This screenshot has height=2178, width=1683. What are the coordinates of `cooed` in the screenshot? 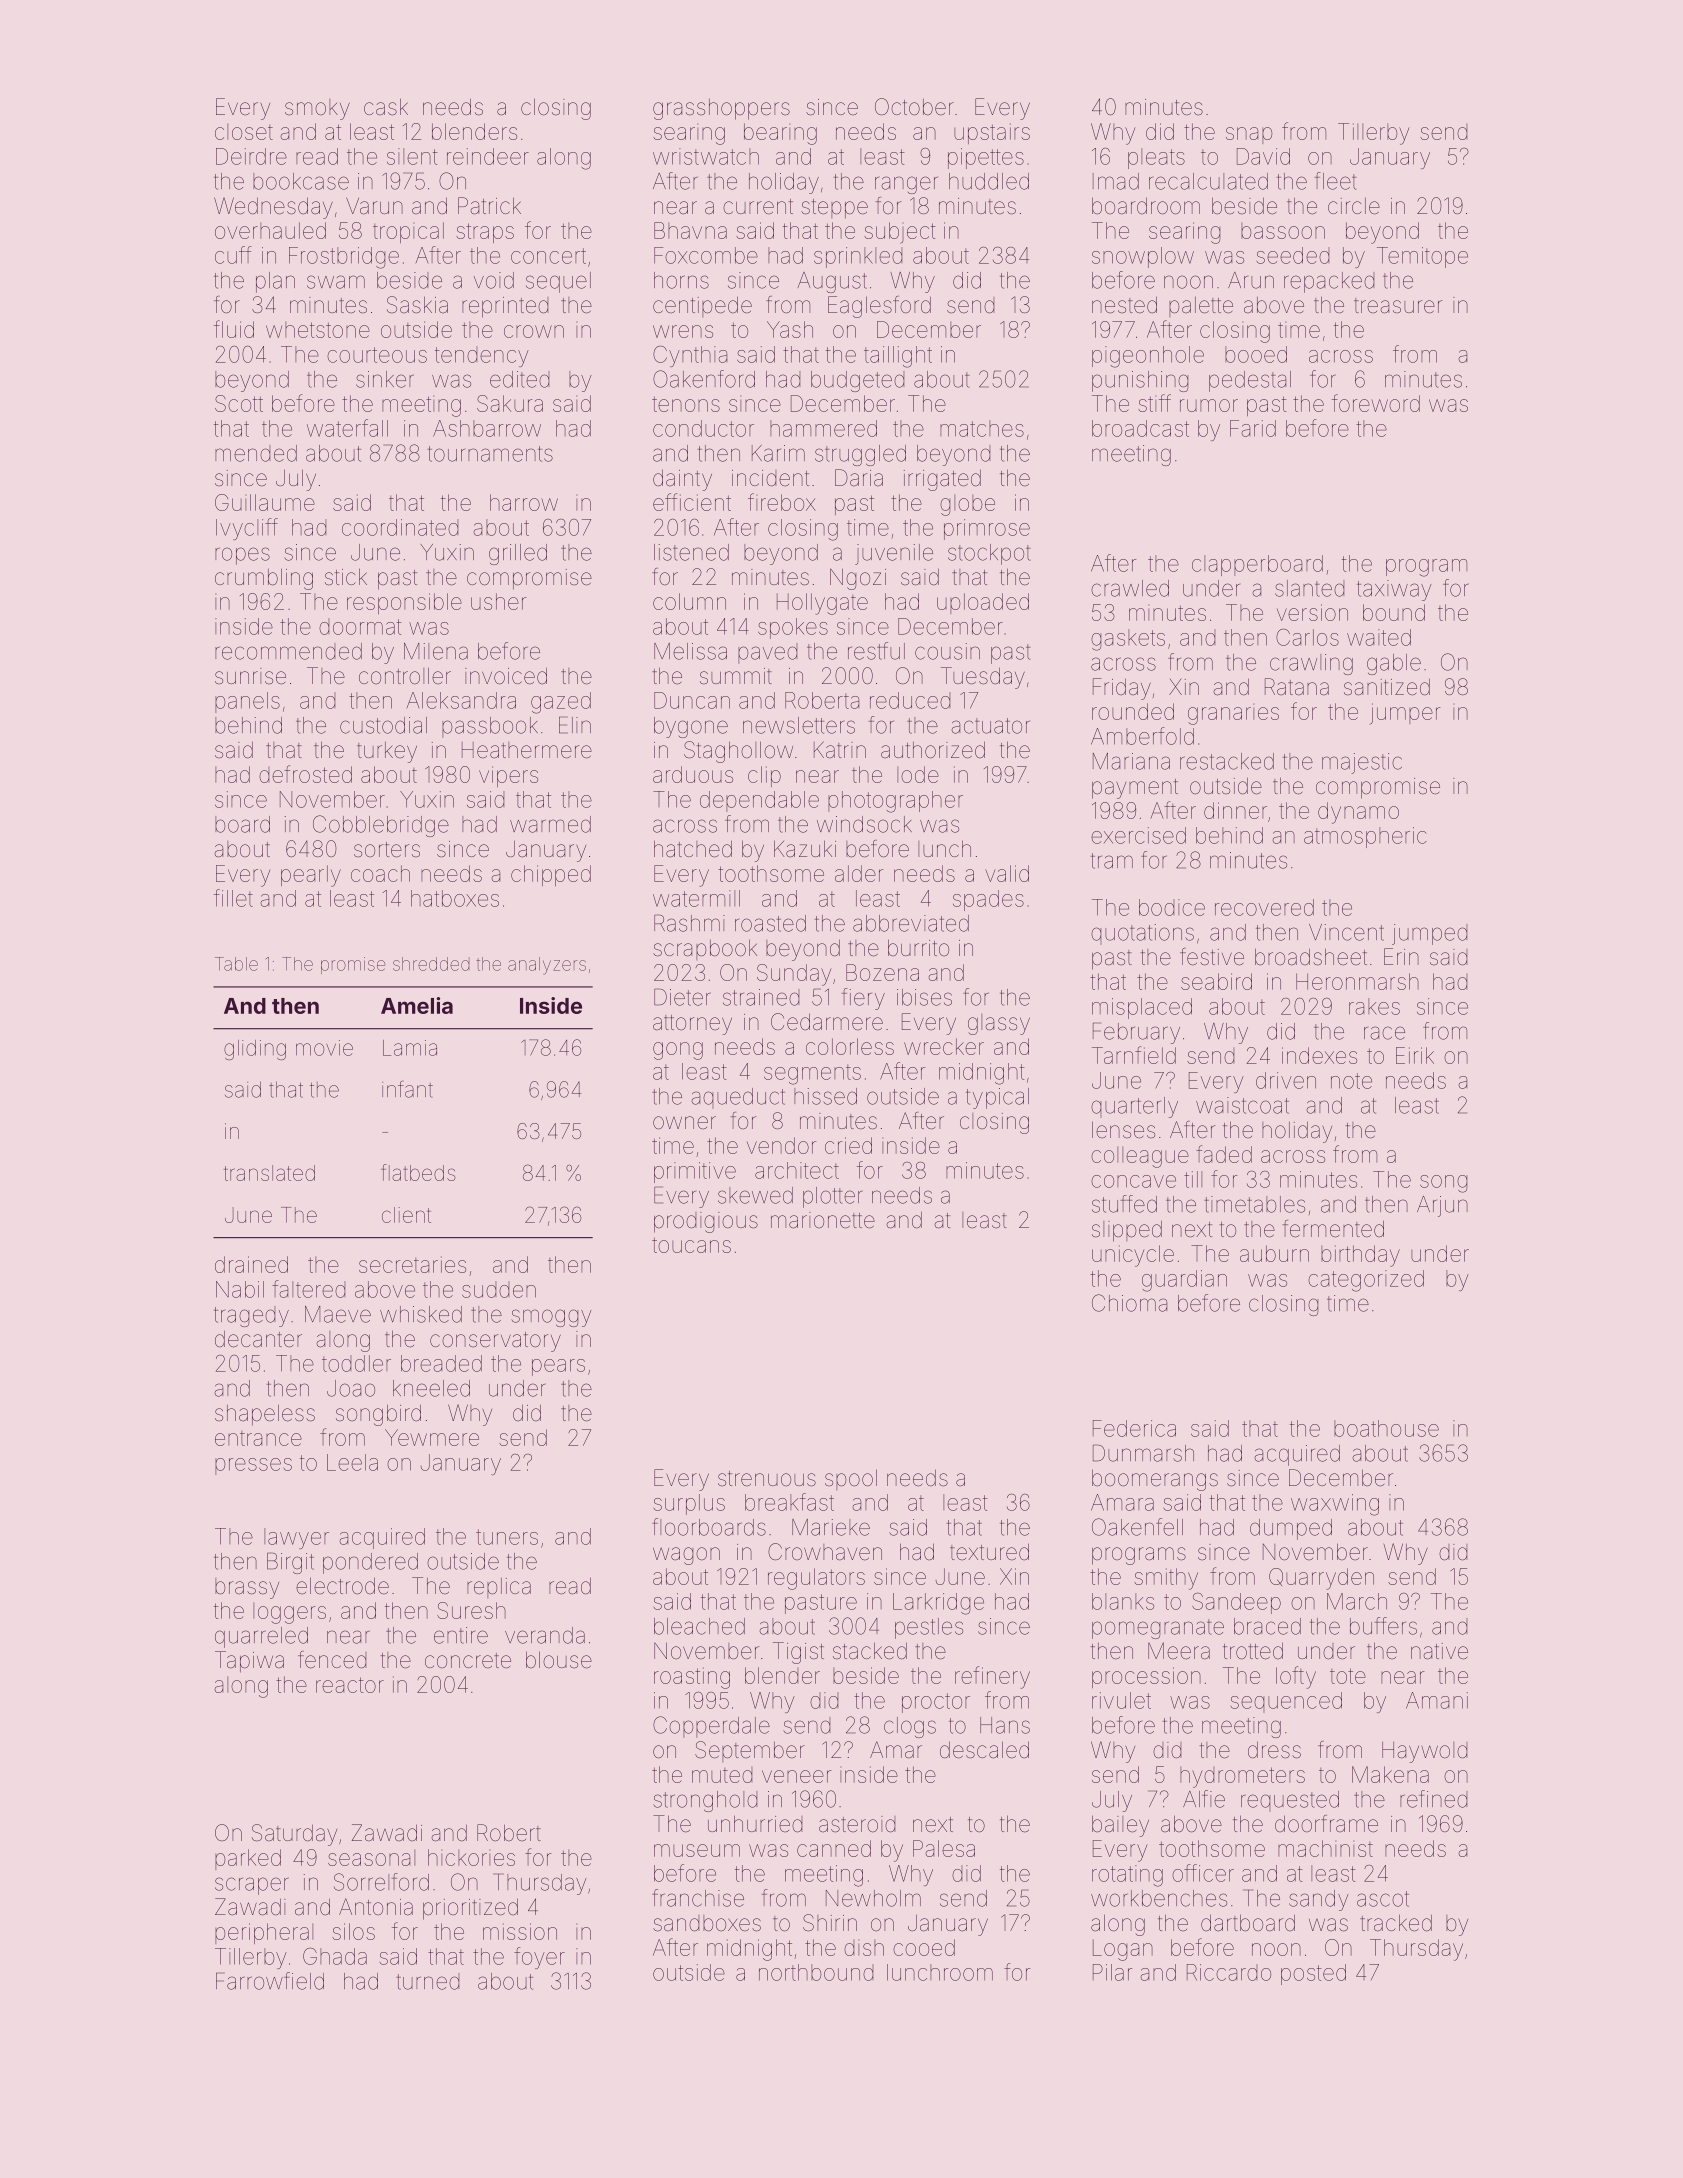 It's located at (924, 1947).
